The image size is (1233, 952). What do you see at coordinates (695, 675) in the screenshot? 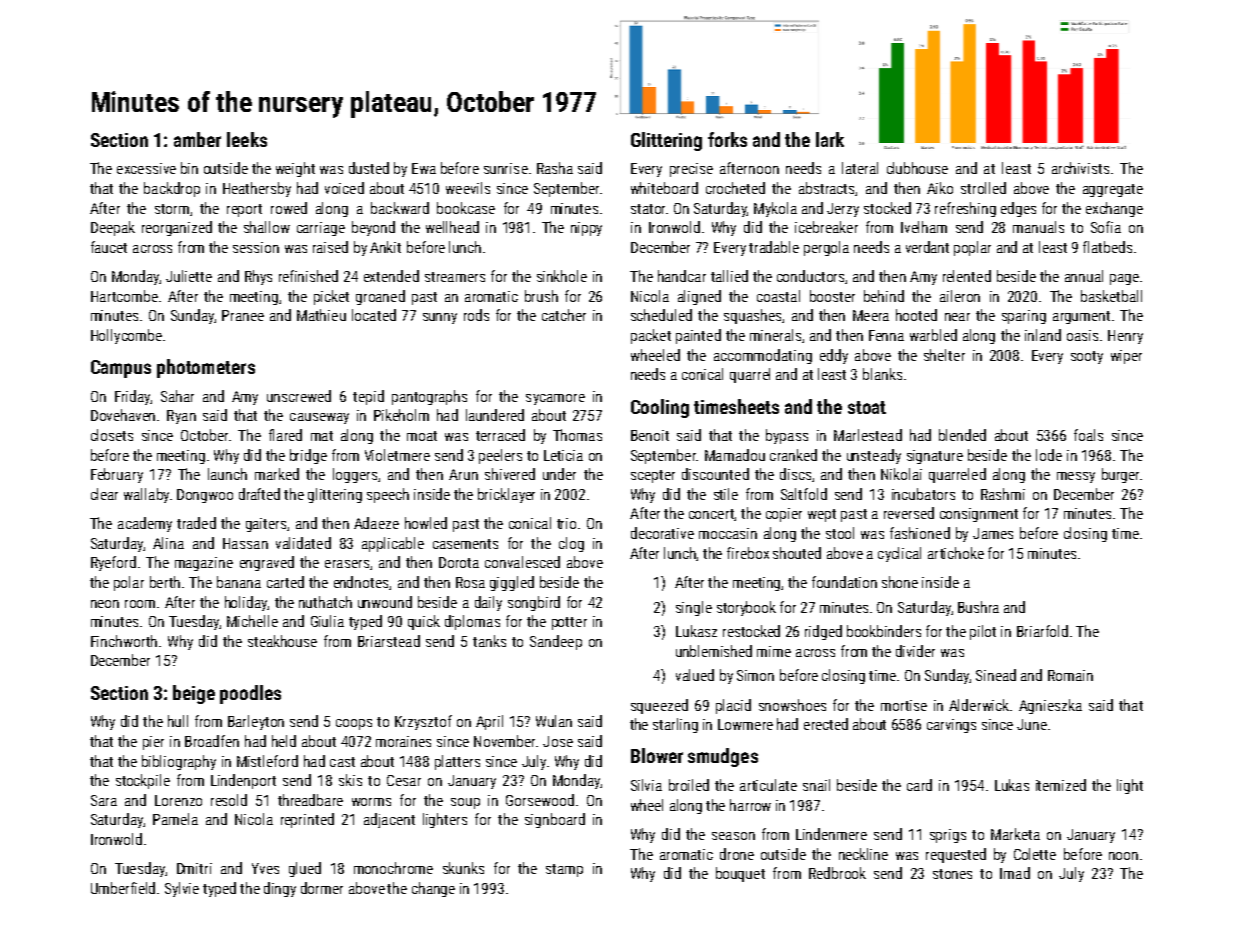
I see `valued` at bounding box center [695, 675].
